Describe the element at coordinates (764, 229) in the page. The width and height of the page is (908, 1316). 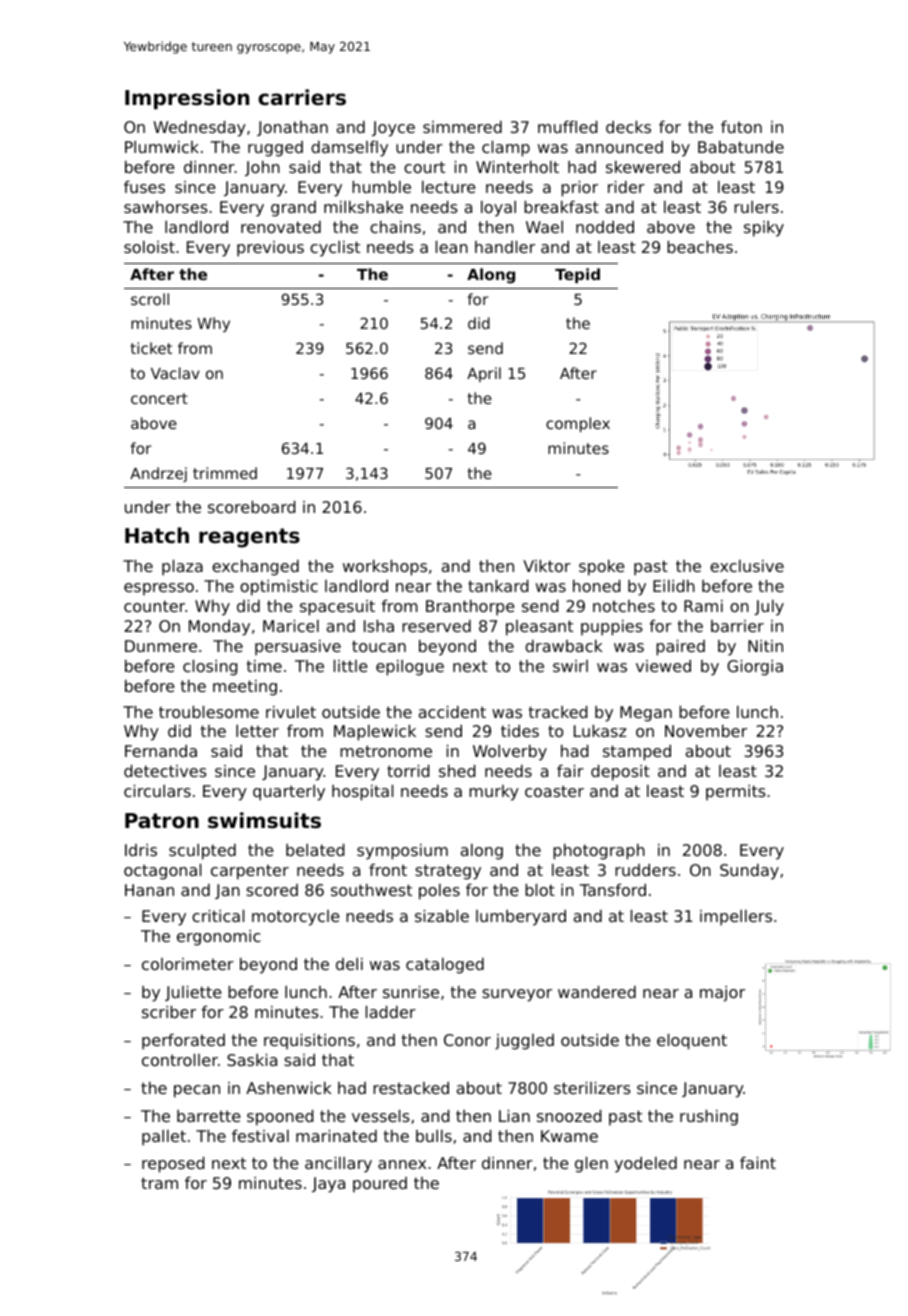
I see `spiky` at that location.
